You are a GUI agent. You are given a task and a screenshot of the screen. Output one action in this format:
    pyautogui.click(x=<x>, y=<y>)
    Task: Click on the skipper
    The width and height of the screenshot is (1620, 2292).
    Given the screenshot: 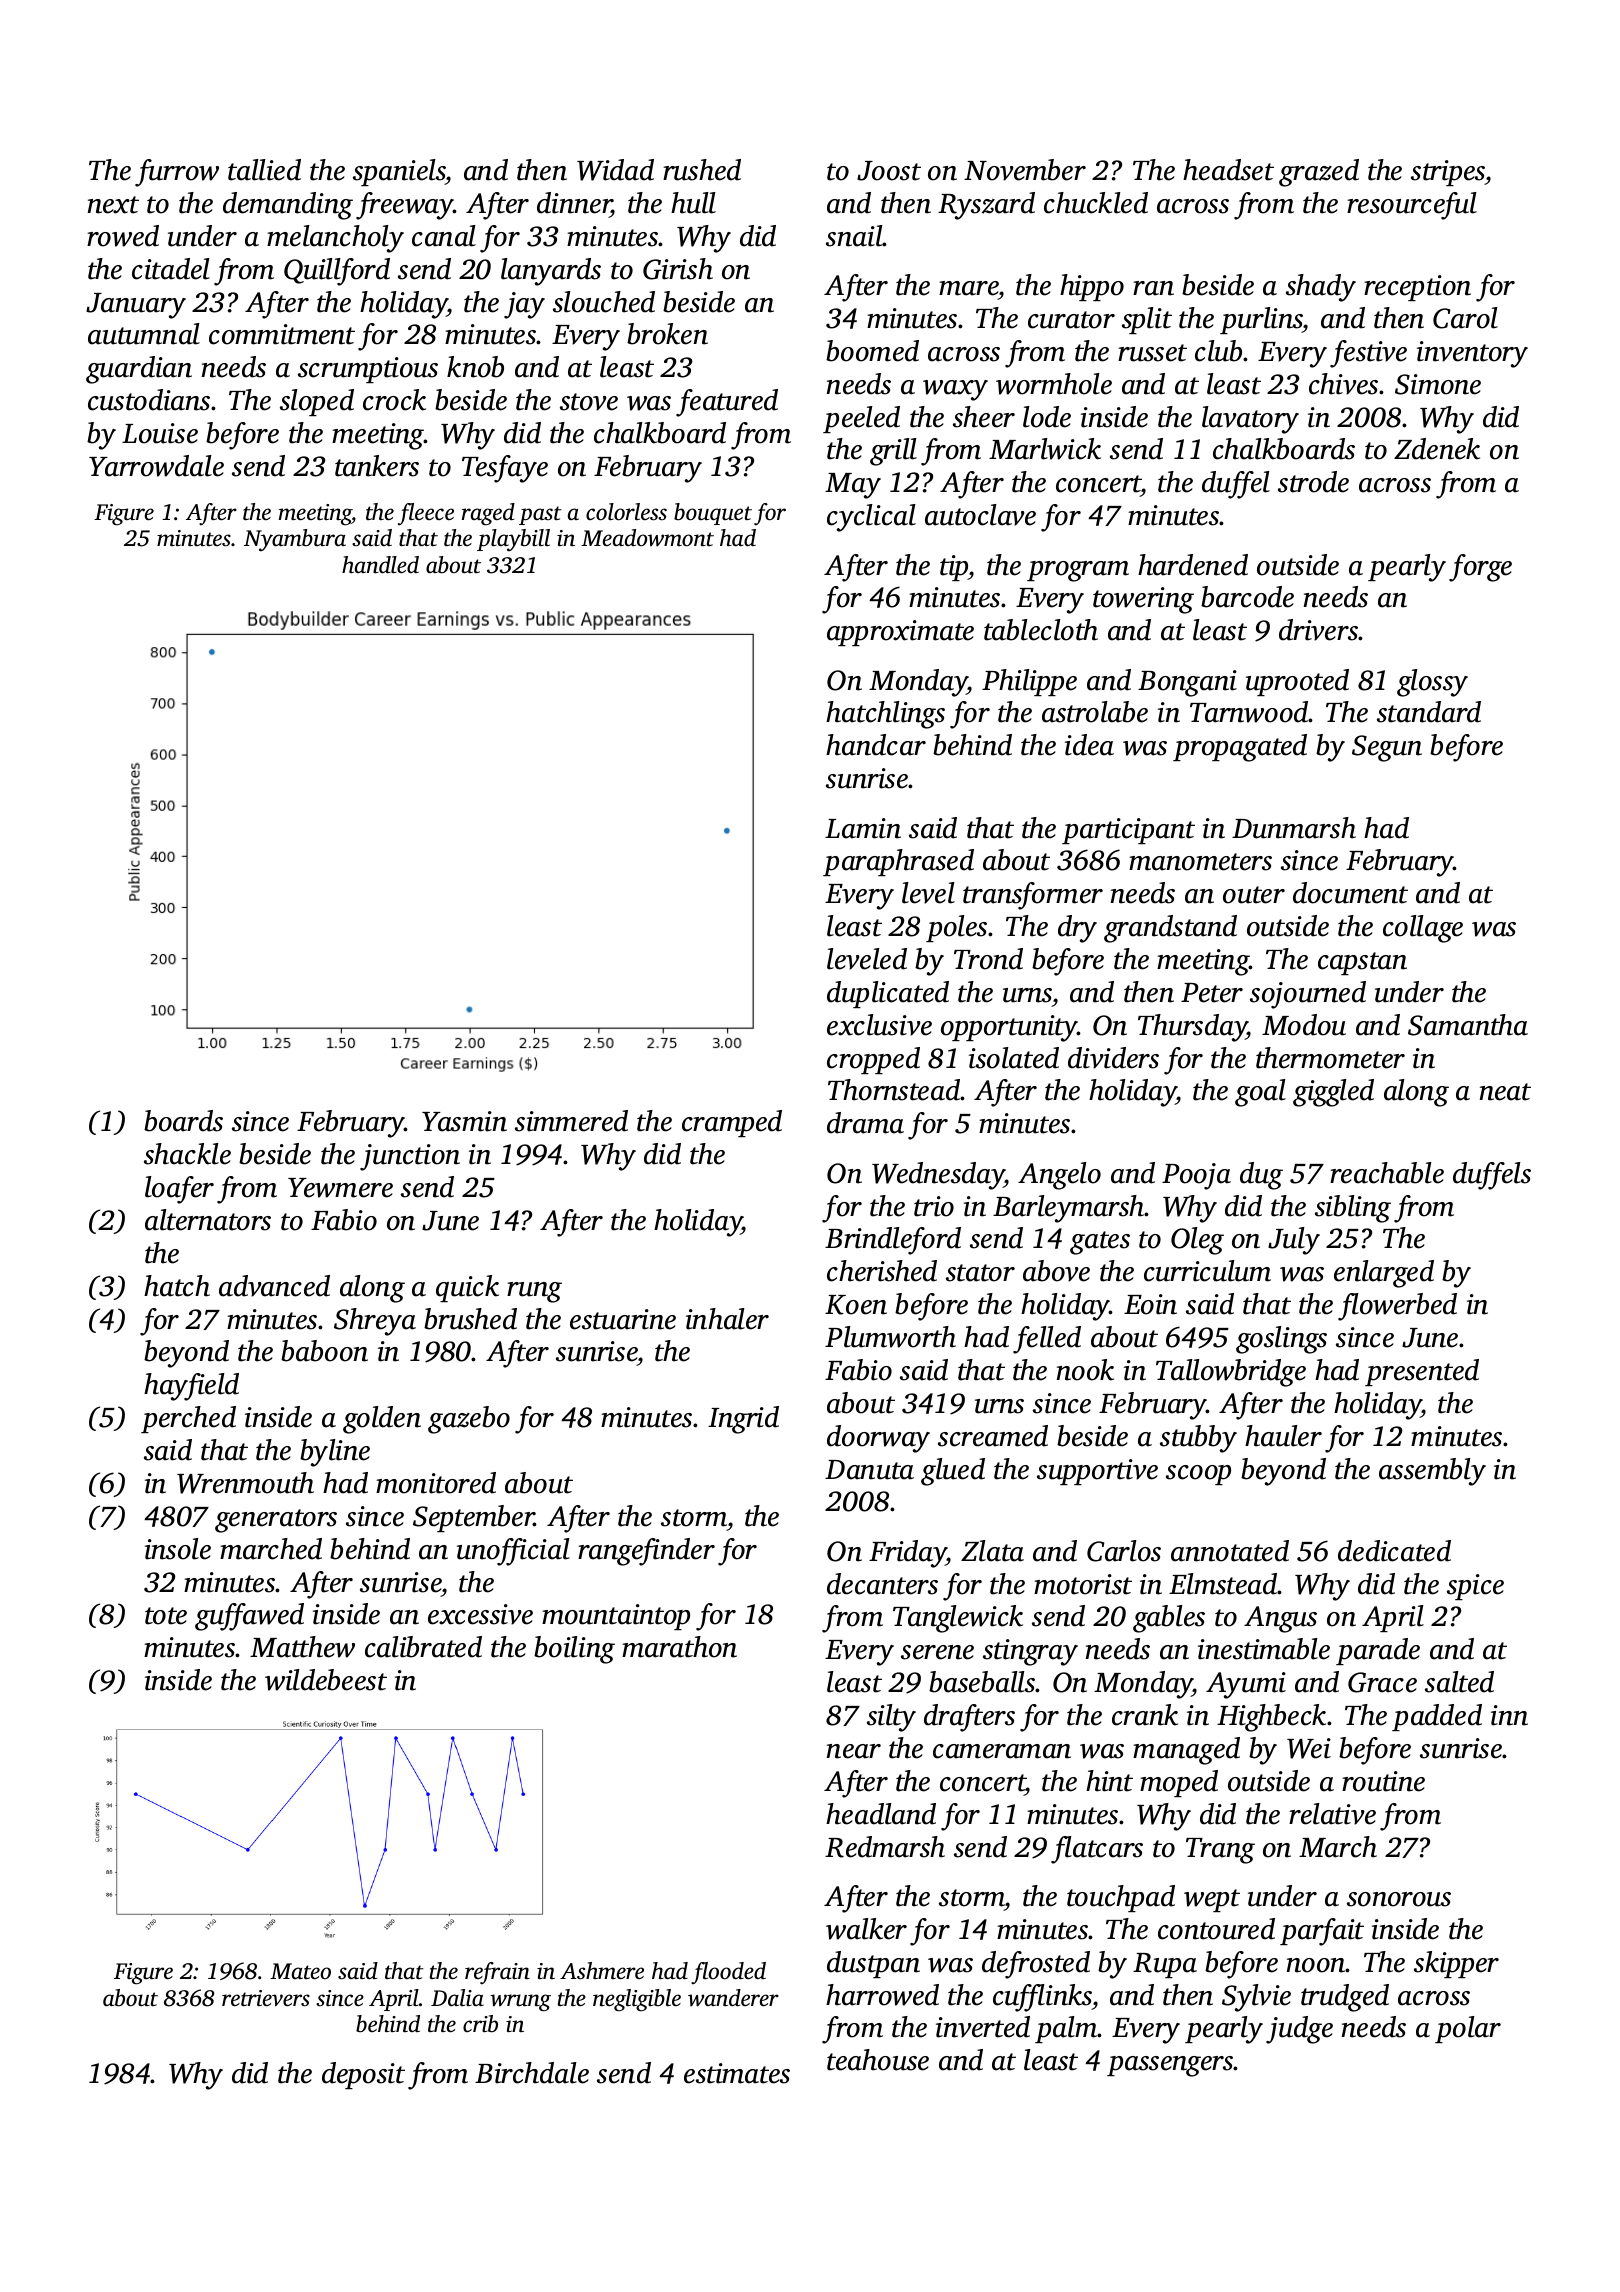 What is the action you would take?
    pyautogui.click(x=1456, y=1964)
